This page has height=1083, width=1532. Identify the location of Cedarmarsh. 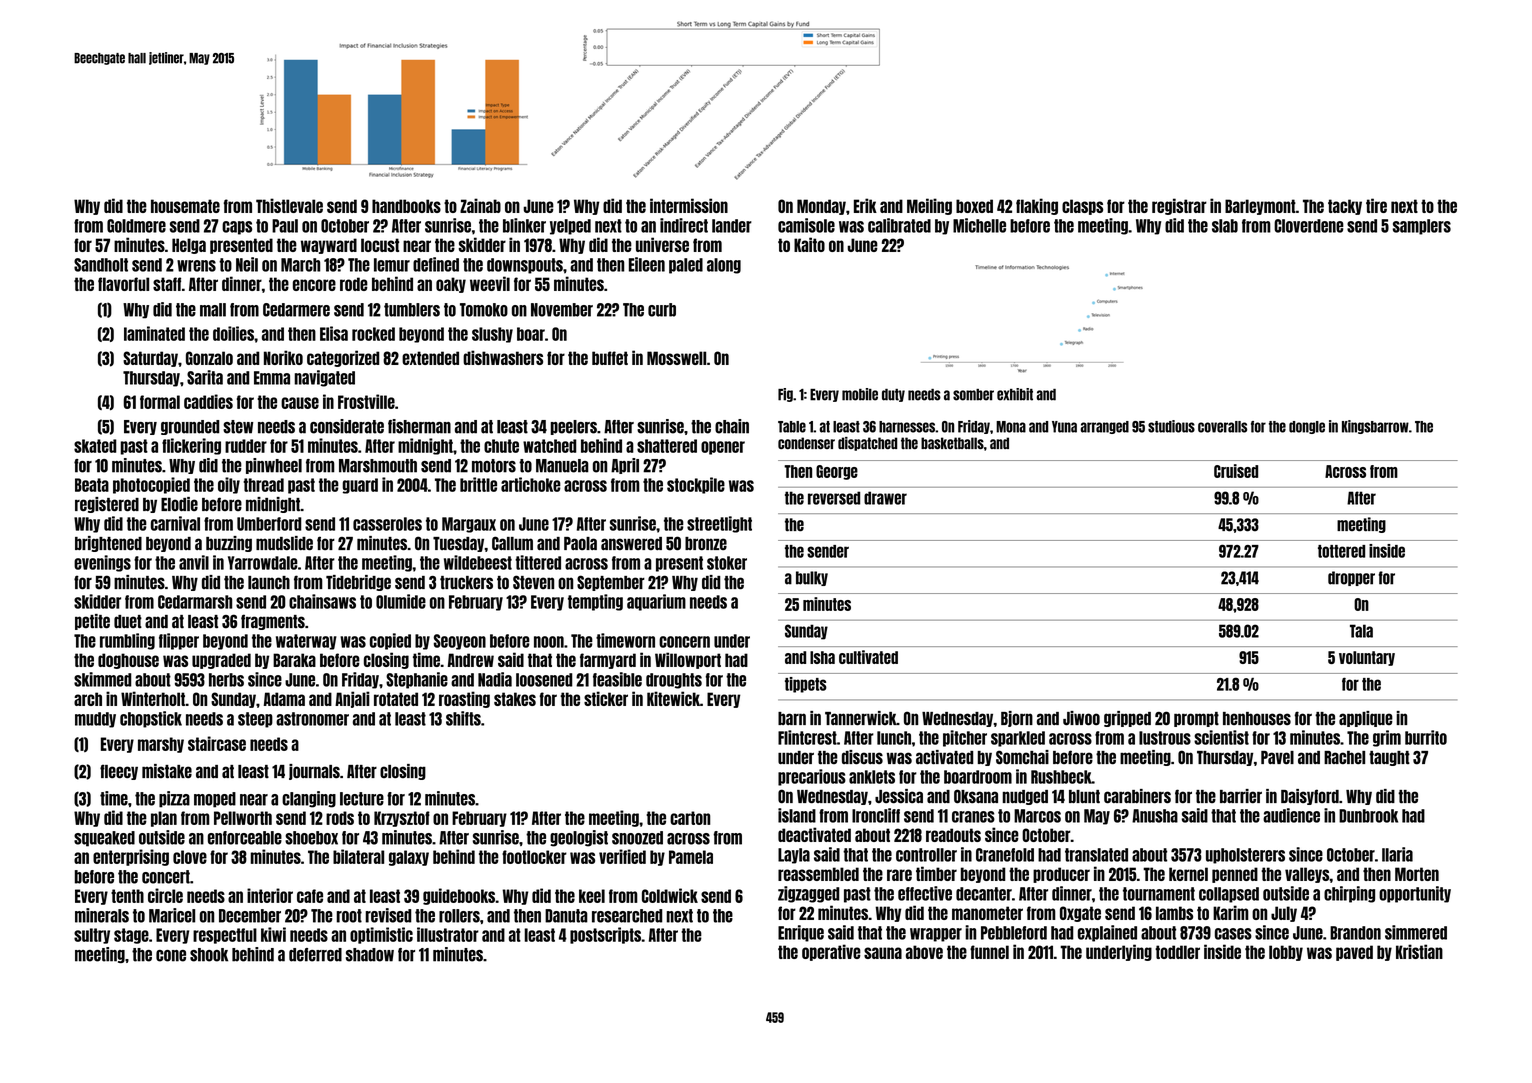
(195, 602).
